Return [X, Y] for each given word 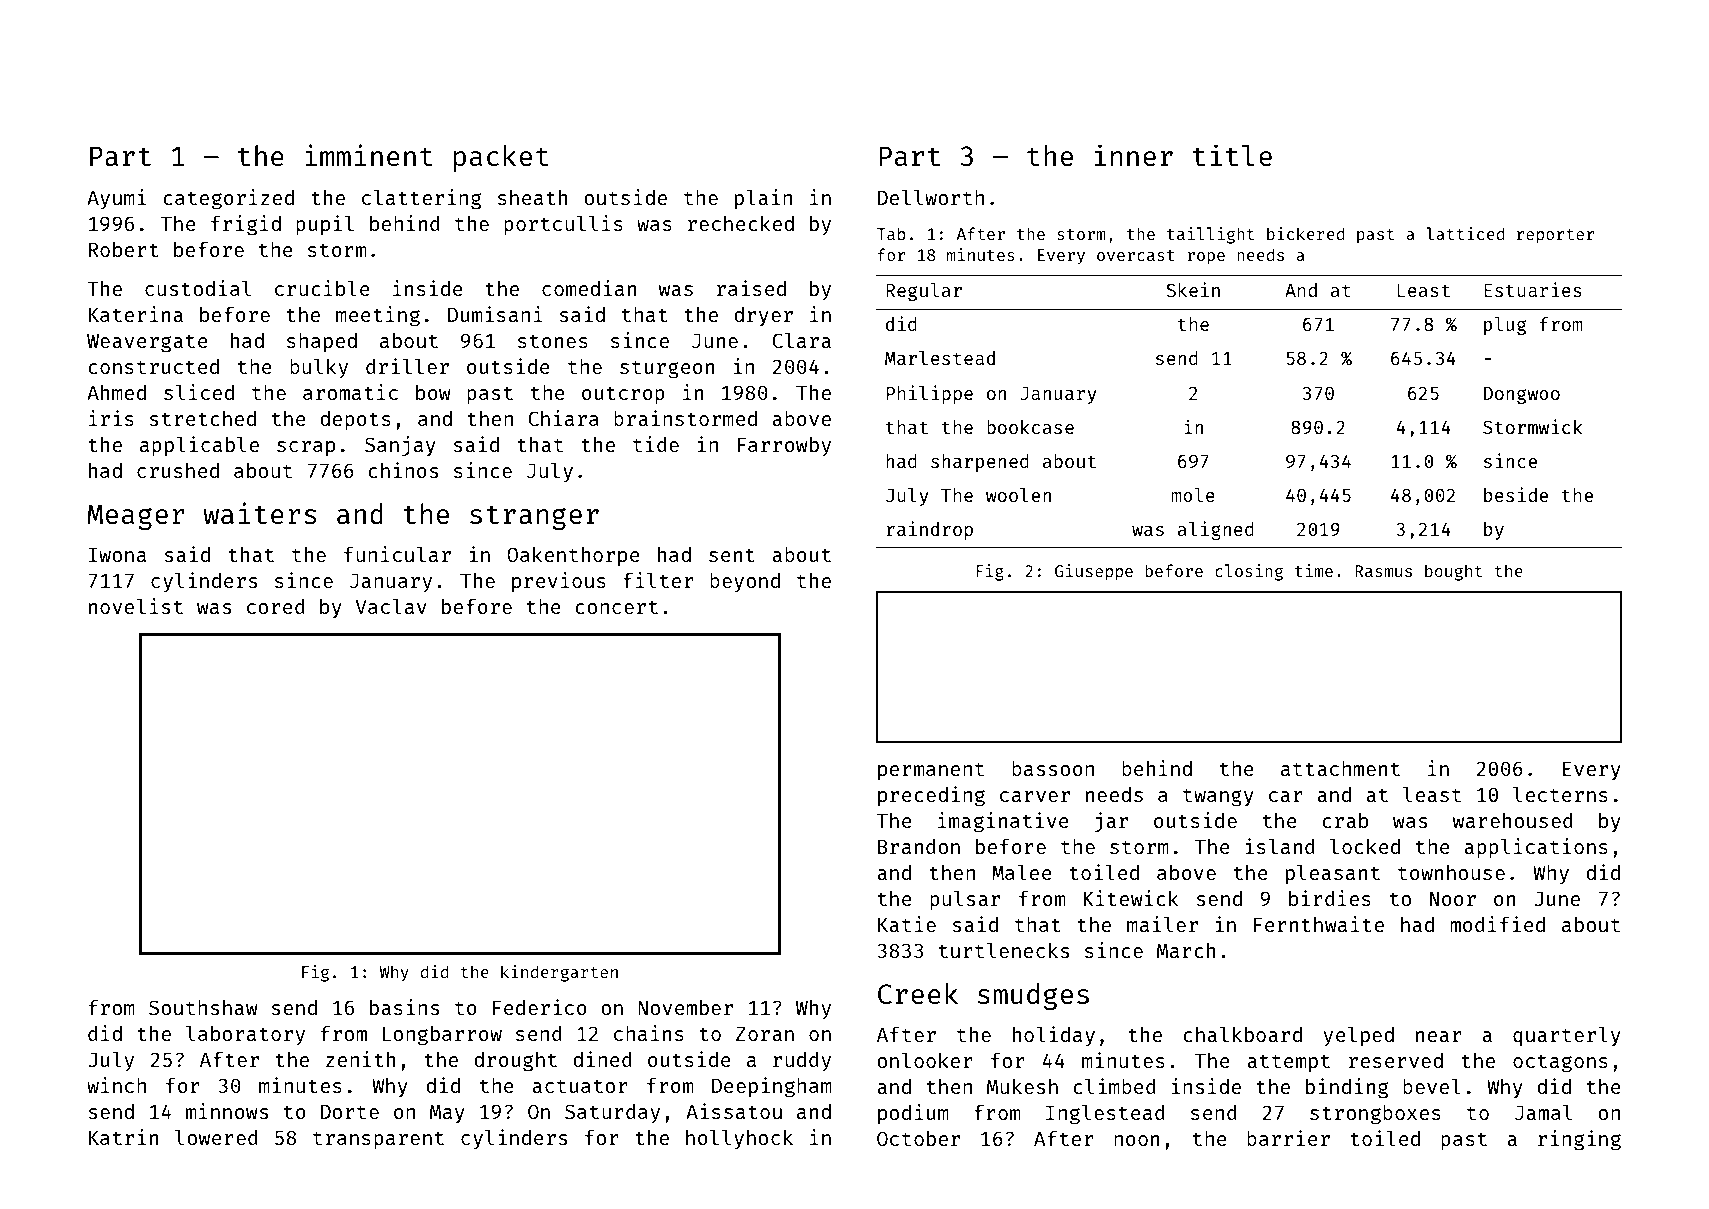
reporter [1555, 236]
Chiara [563, 418]
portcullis [563, 225]
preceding [931, 796]
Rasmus [1383, 571]
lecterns [1560, 794]
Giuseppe [1094, 572]
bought [1453, 572]
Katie [907, 924]
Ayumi [116, 199]
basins [404, 1007]
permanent [931, 771]
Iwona [117, 554]
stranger [534, 518]
